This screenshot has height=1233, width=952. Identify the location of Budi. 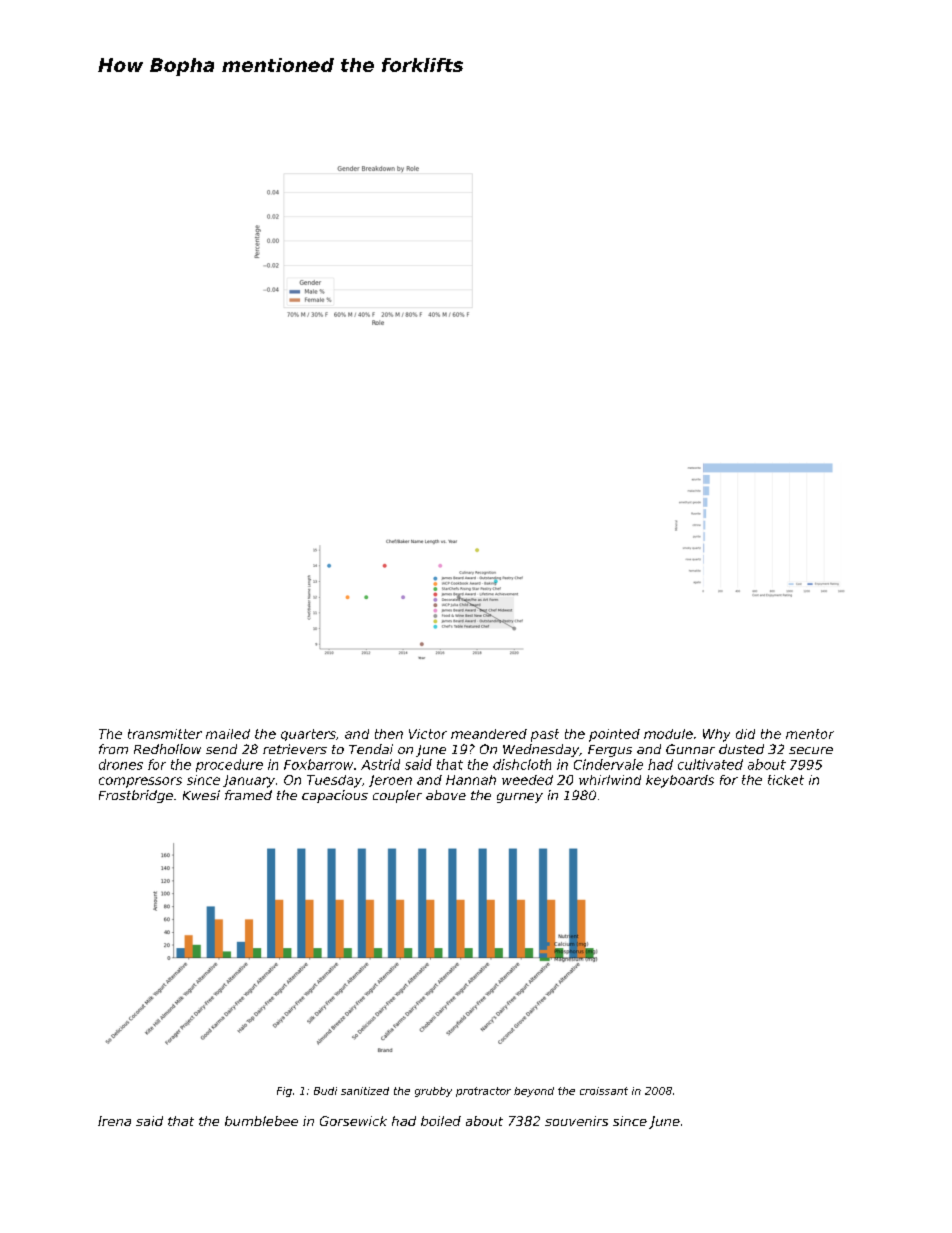
(325, 1091).
